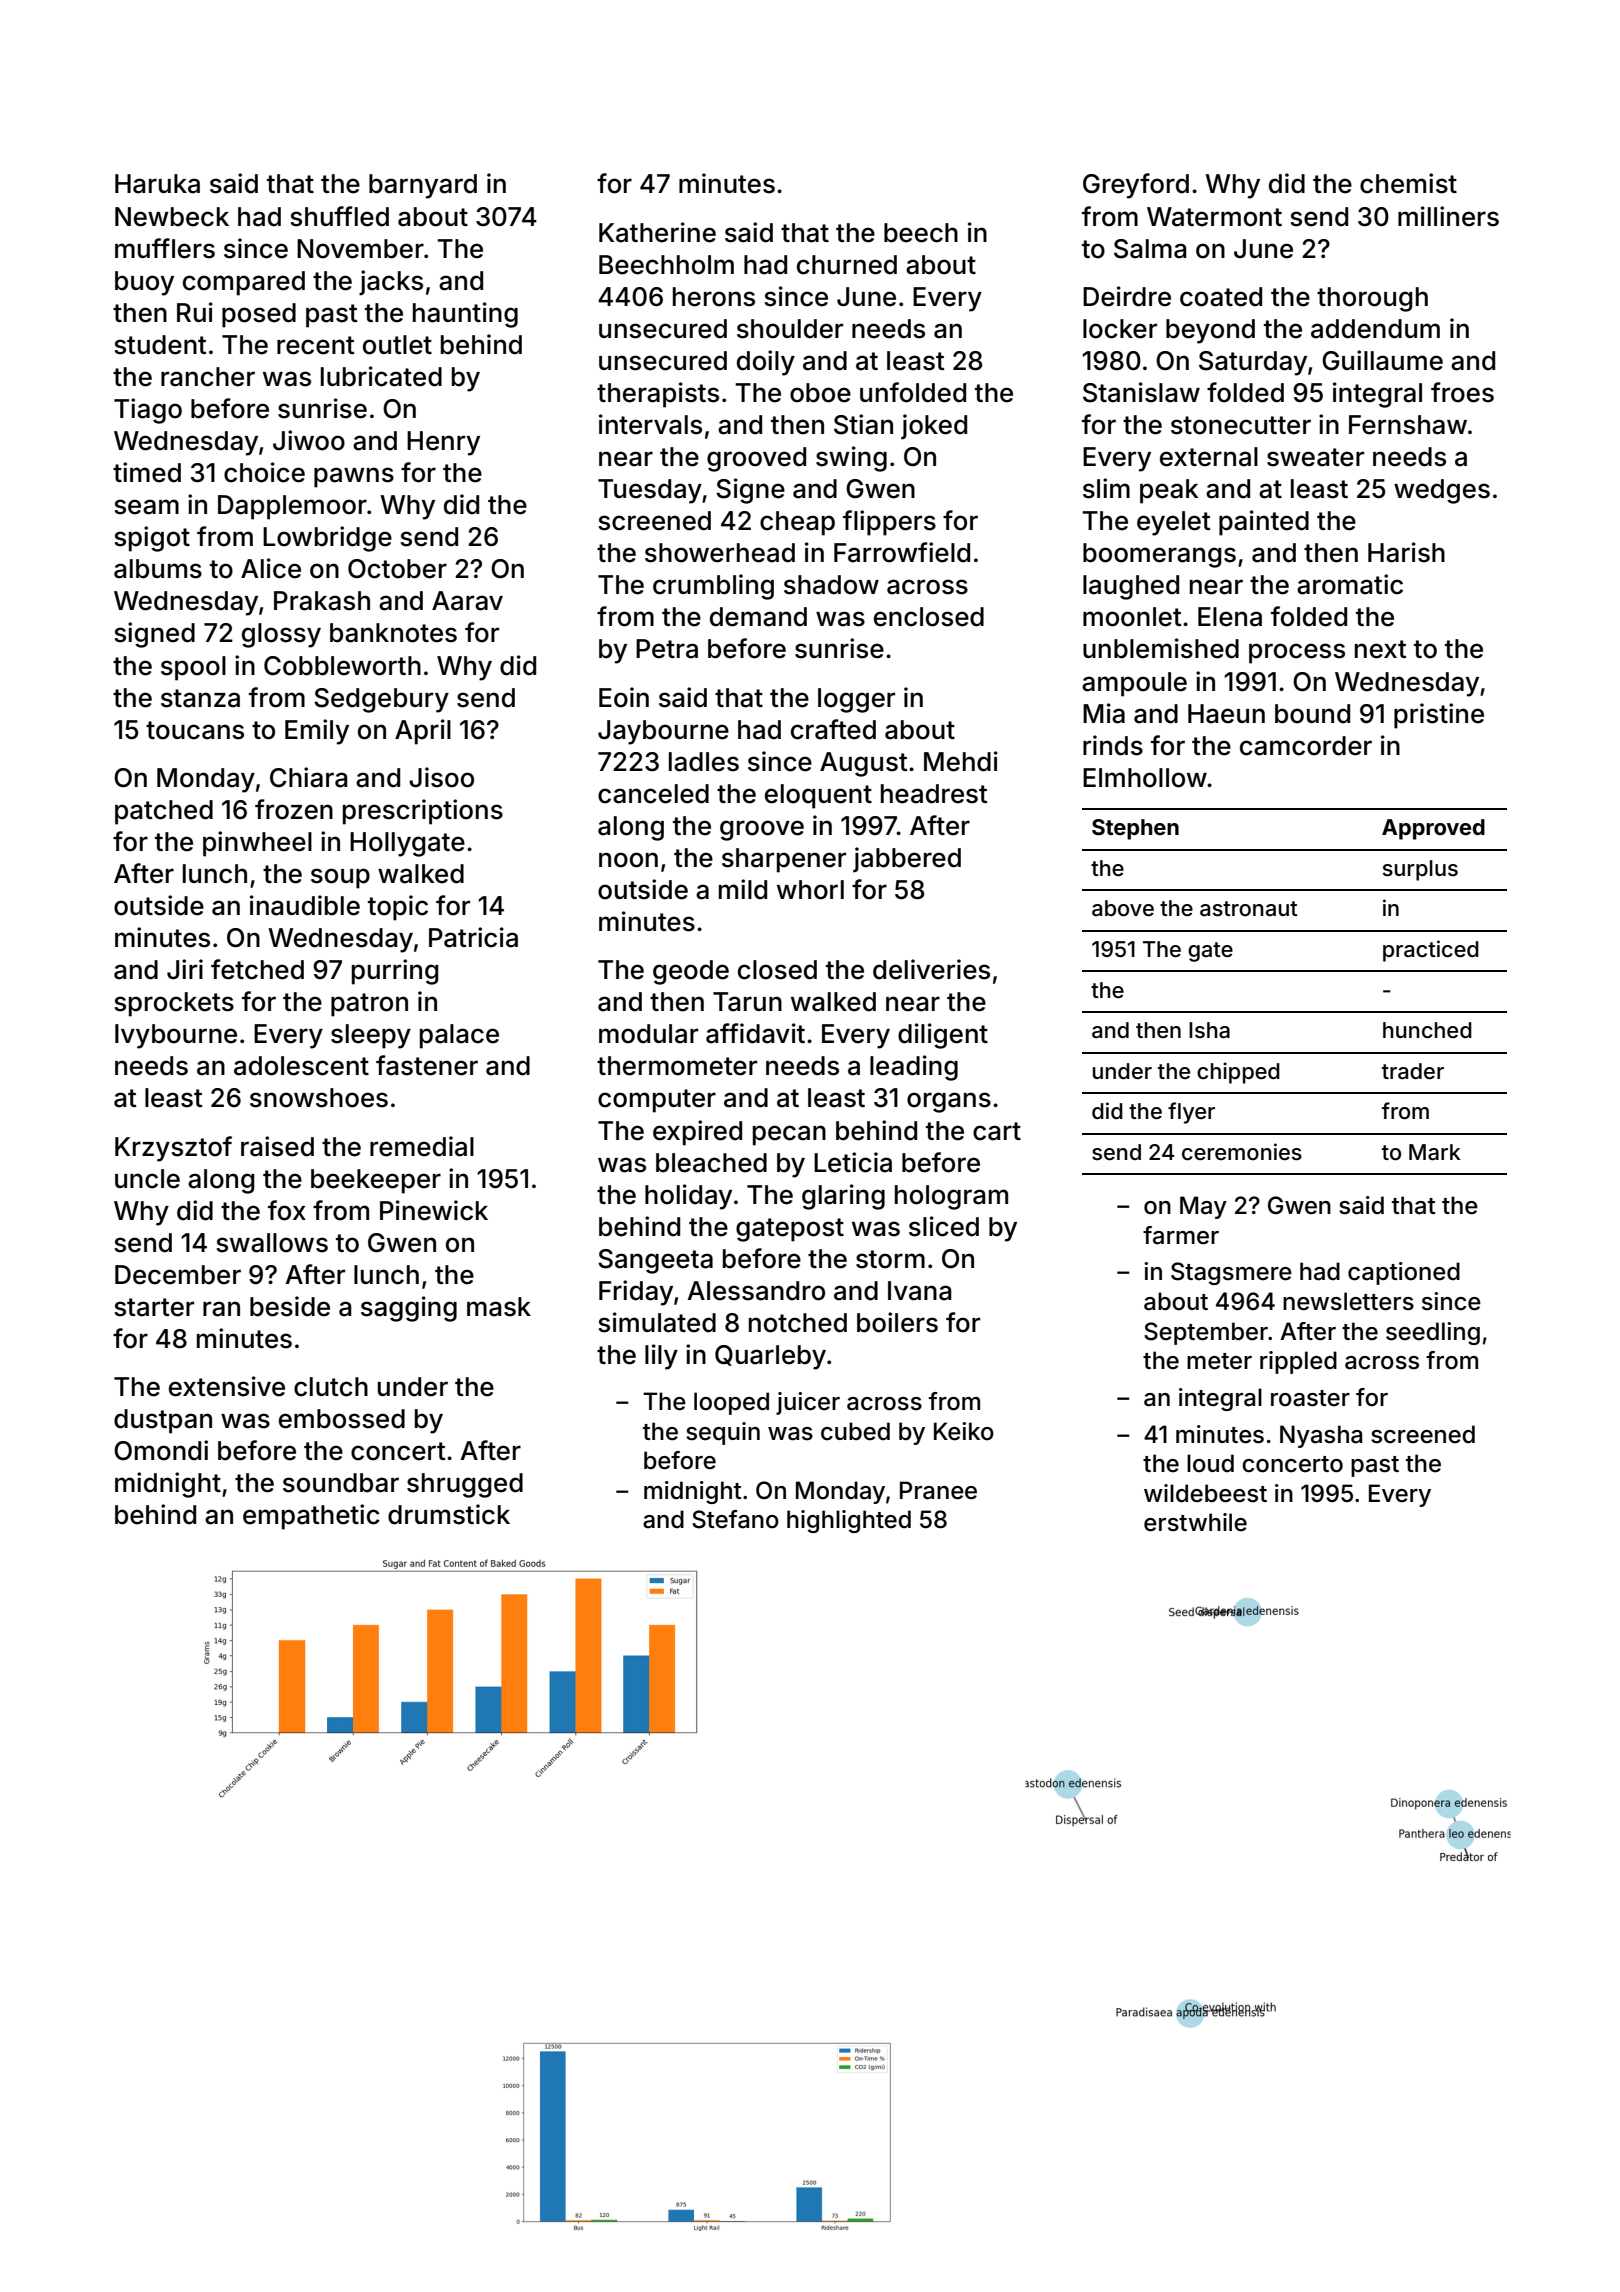 This screenshot has width=1620, height=2292. What do you see at coordinates (1306, 746) in the screenshot?
I see `camcorder` at bounding box center [1306, 746].
